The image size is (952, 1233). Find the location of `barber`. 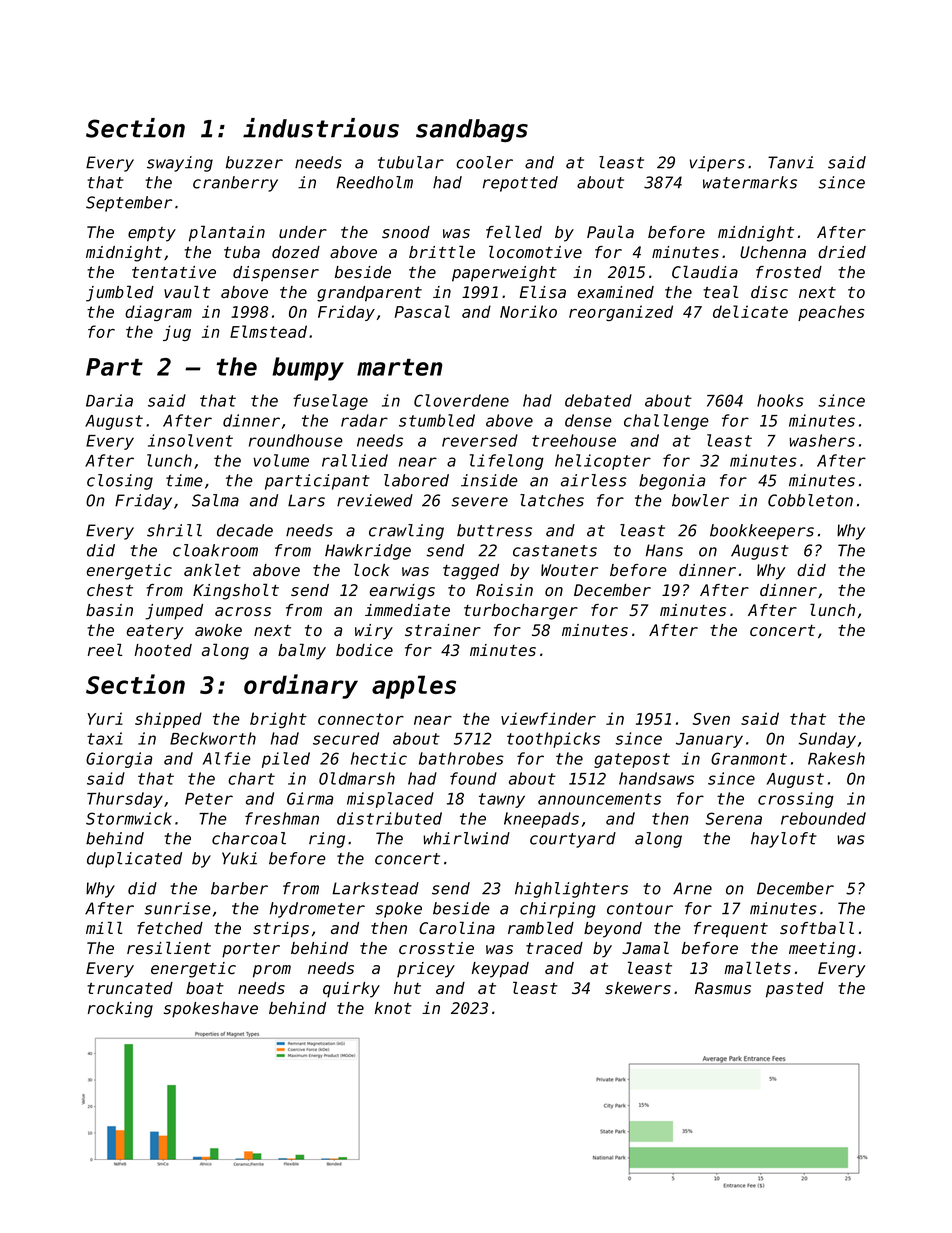

barber is located at coordinates (239, 888).
